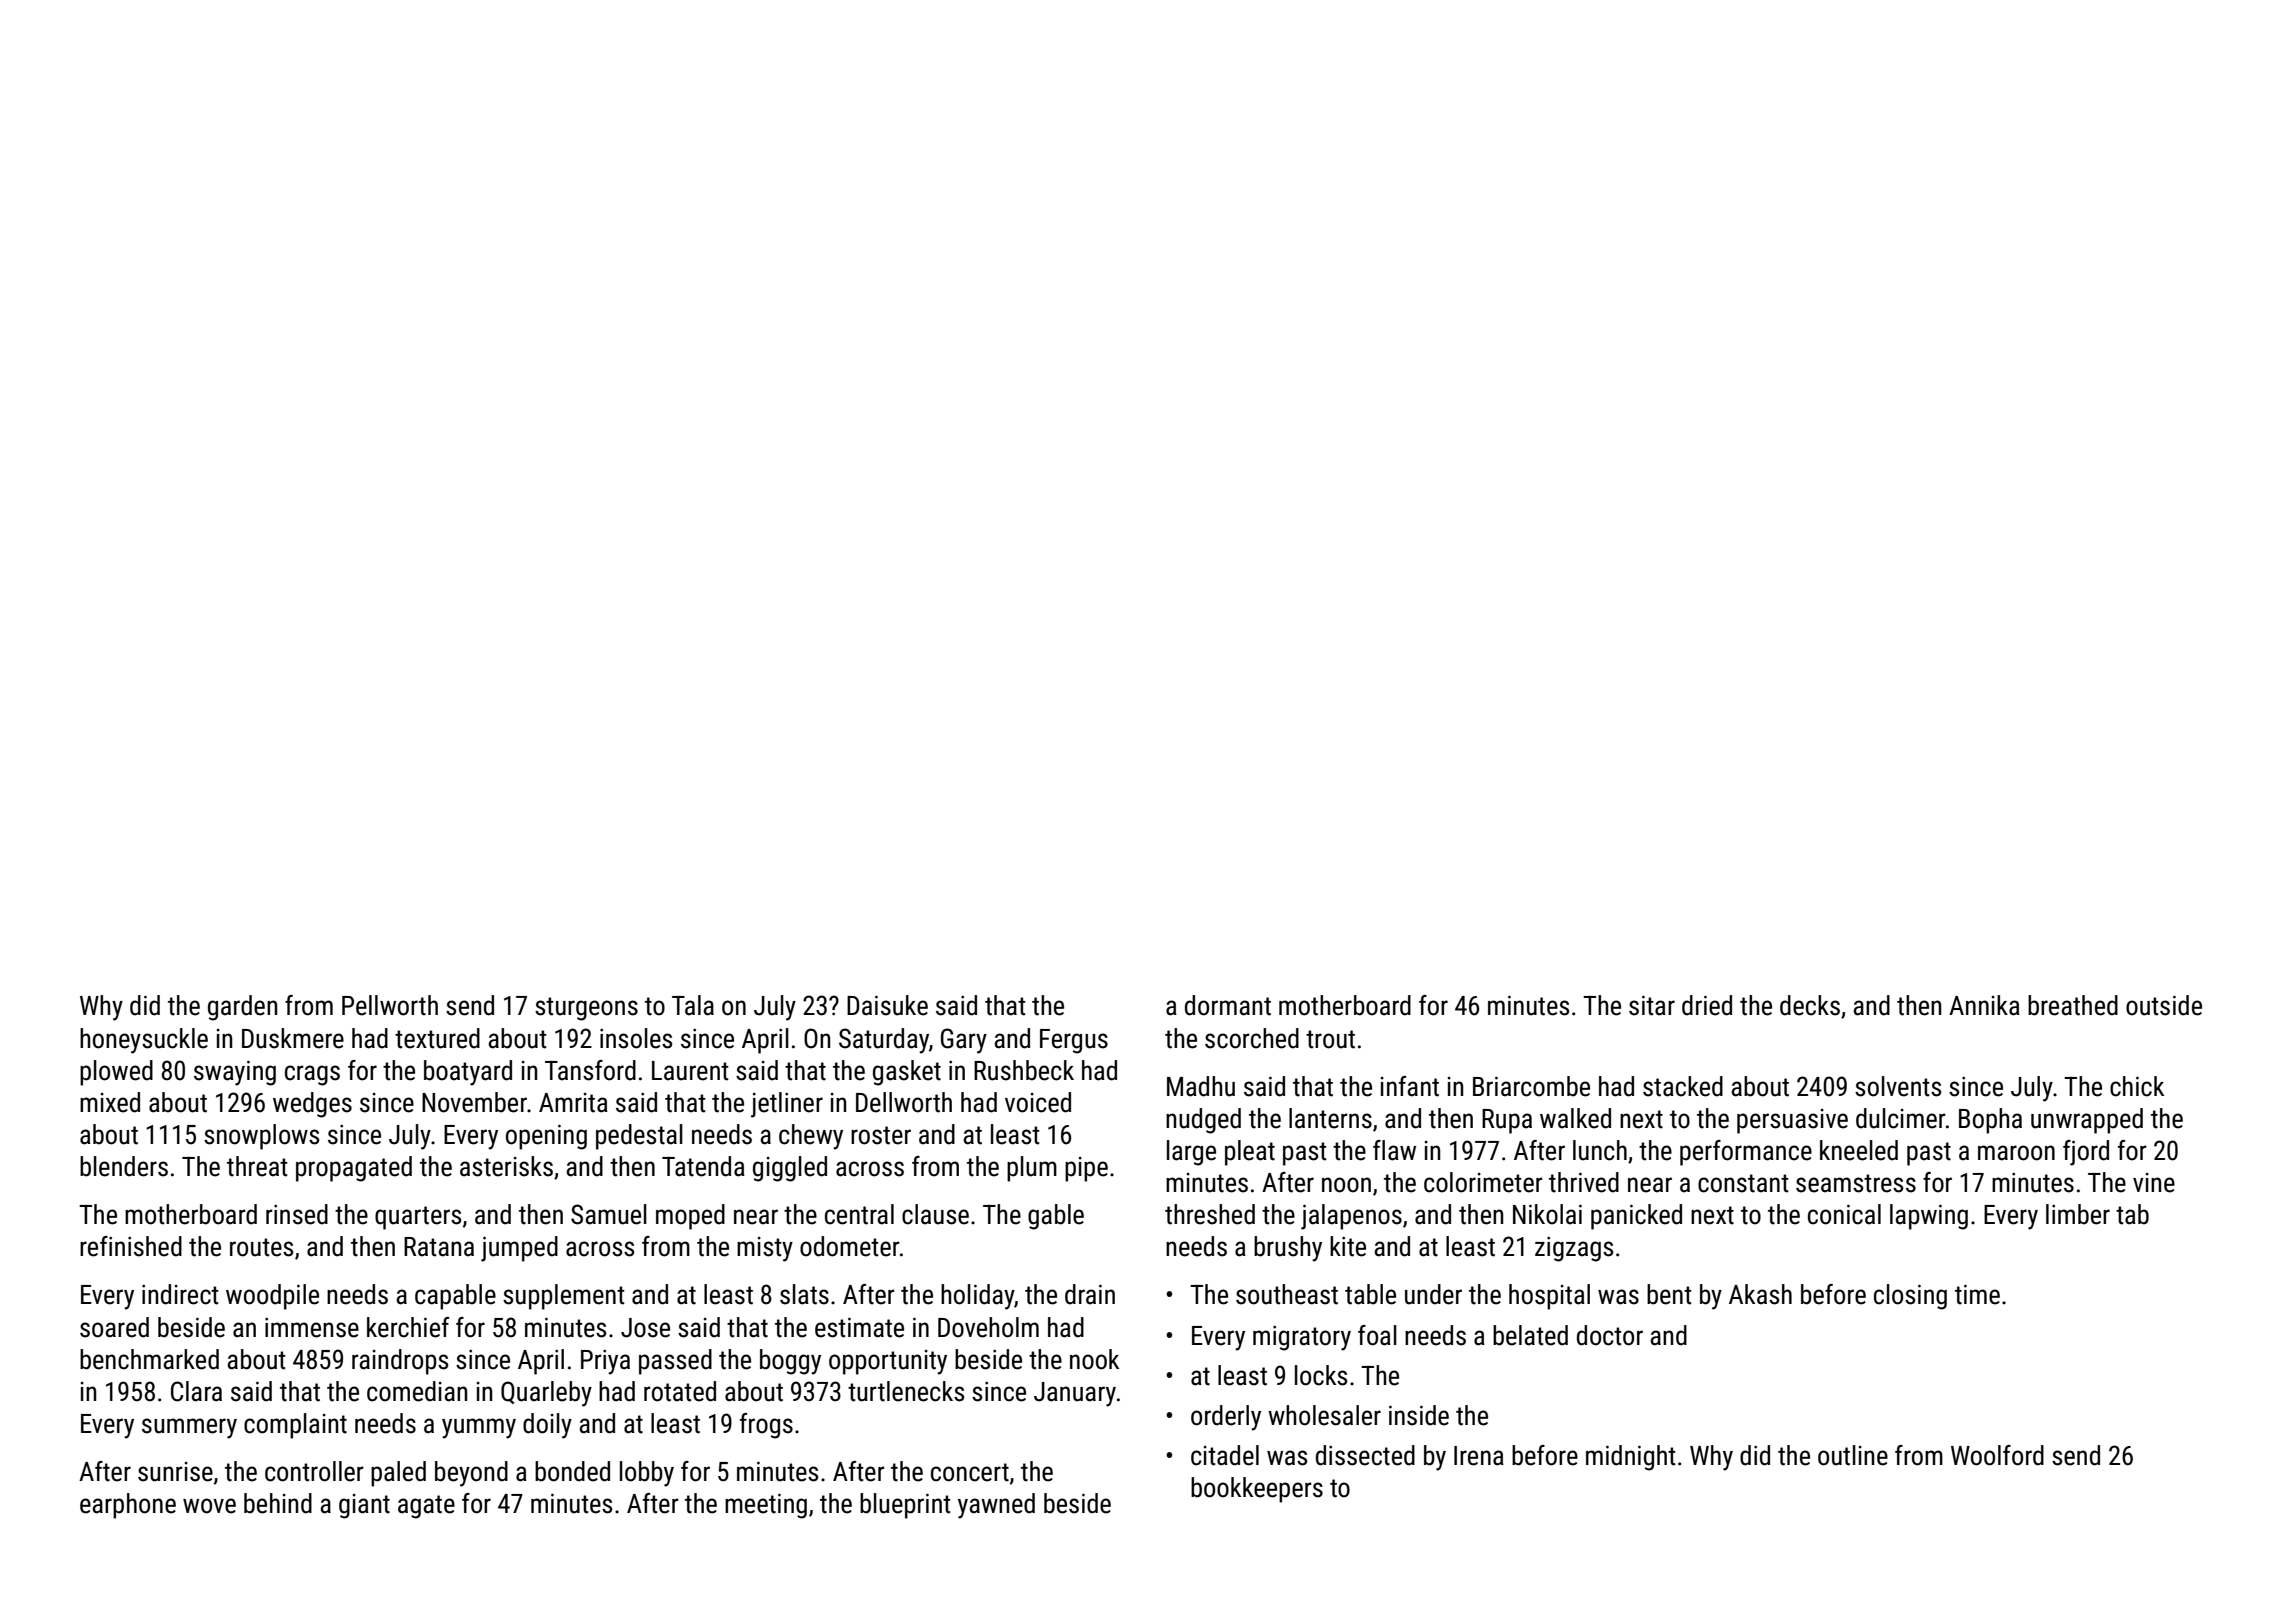  I want to click on wedges, so click(312, 1105).
